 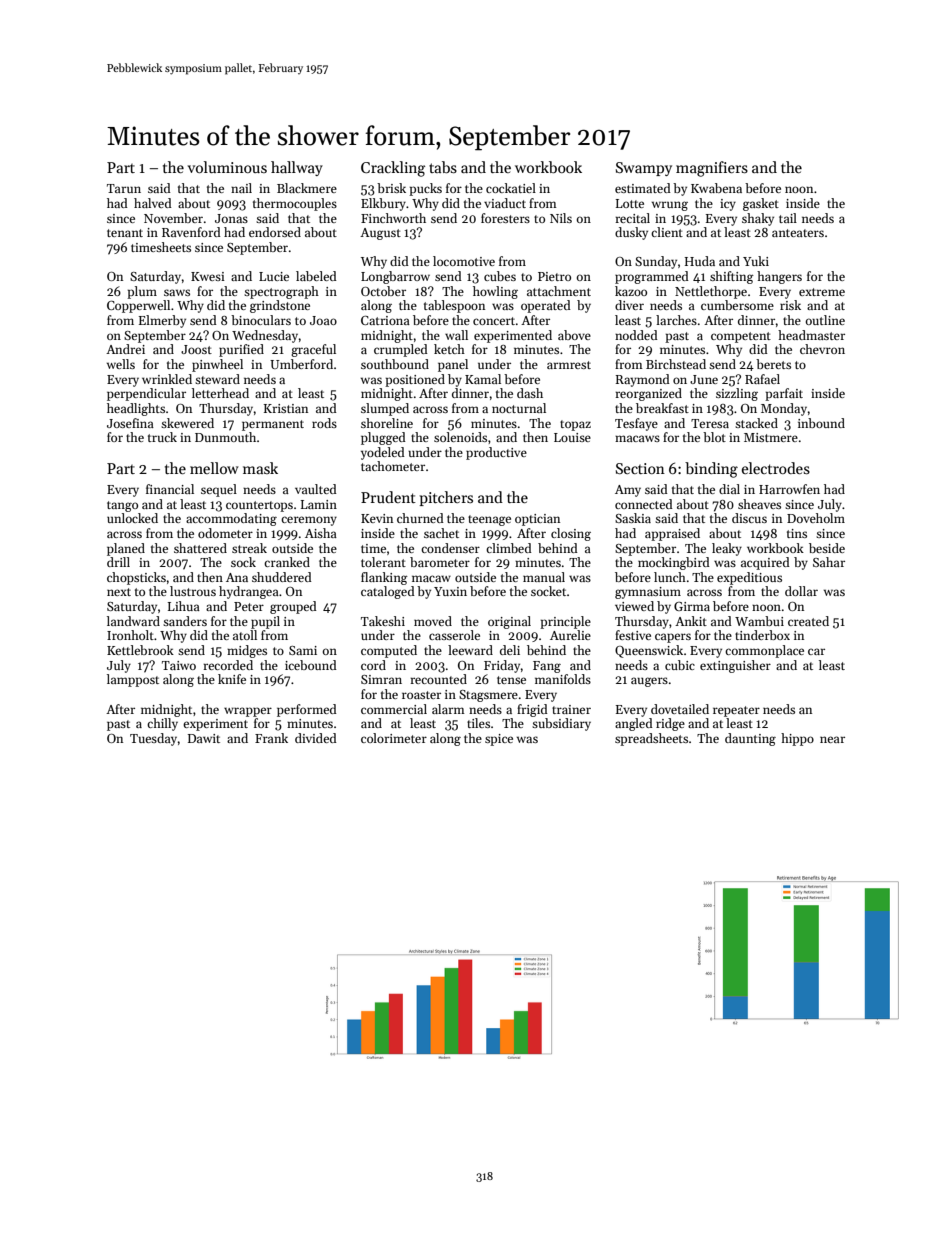 What do you see at coordinates (384, 578) in the screenshot?
I see `flanking` at bounding box center [384, 578].
